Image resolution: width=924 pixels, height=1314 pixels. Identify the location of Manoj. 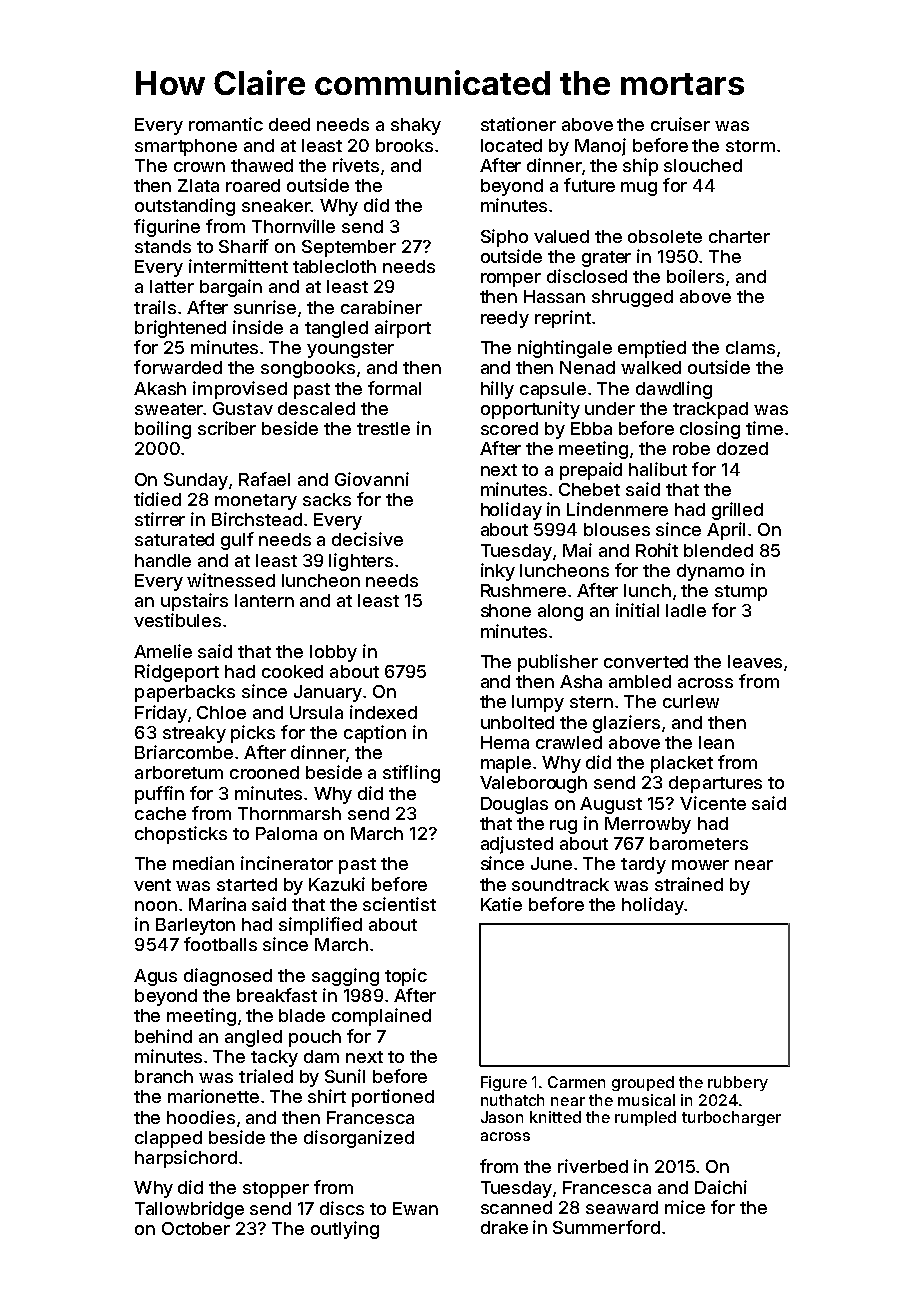
(600, 147).
